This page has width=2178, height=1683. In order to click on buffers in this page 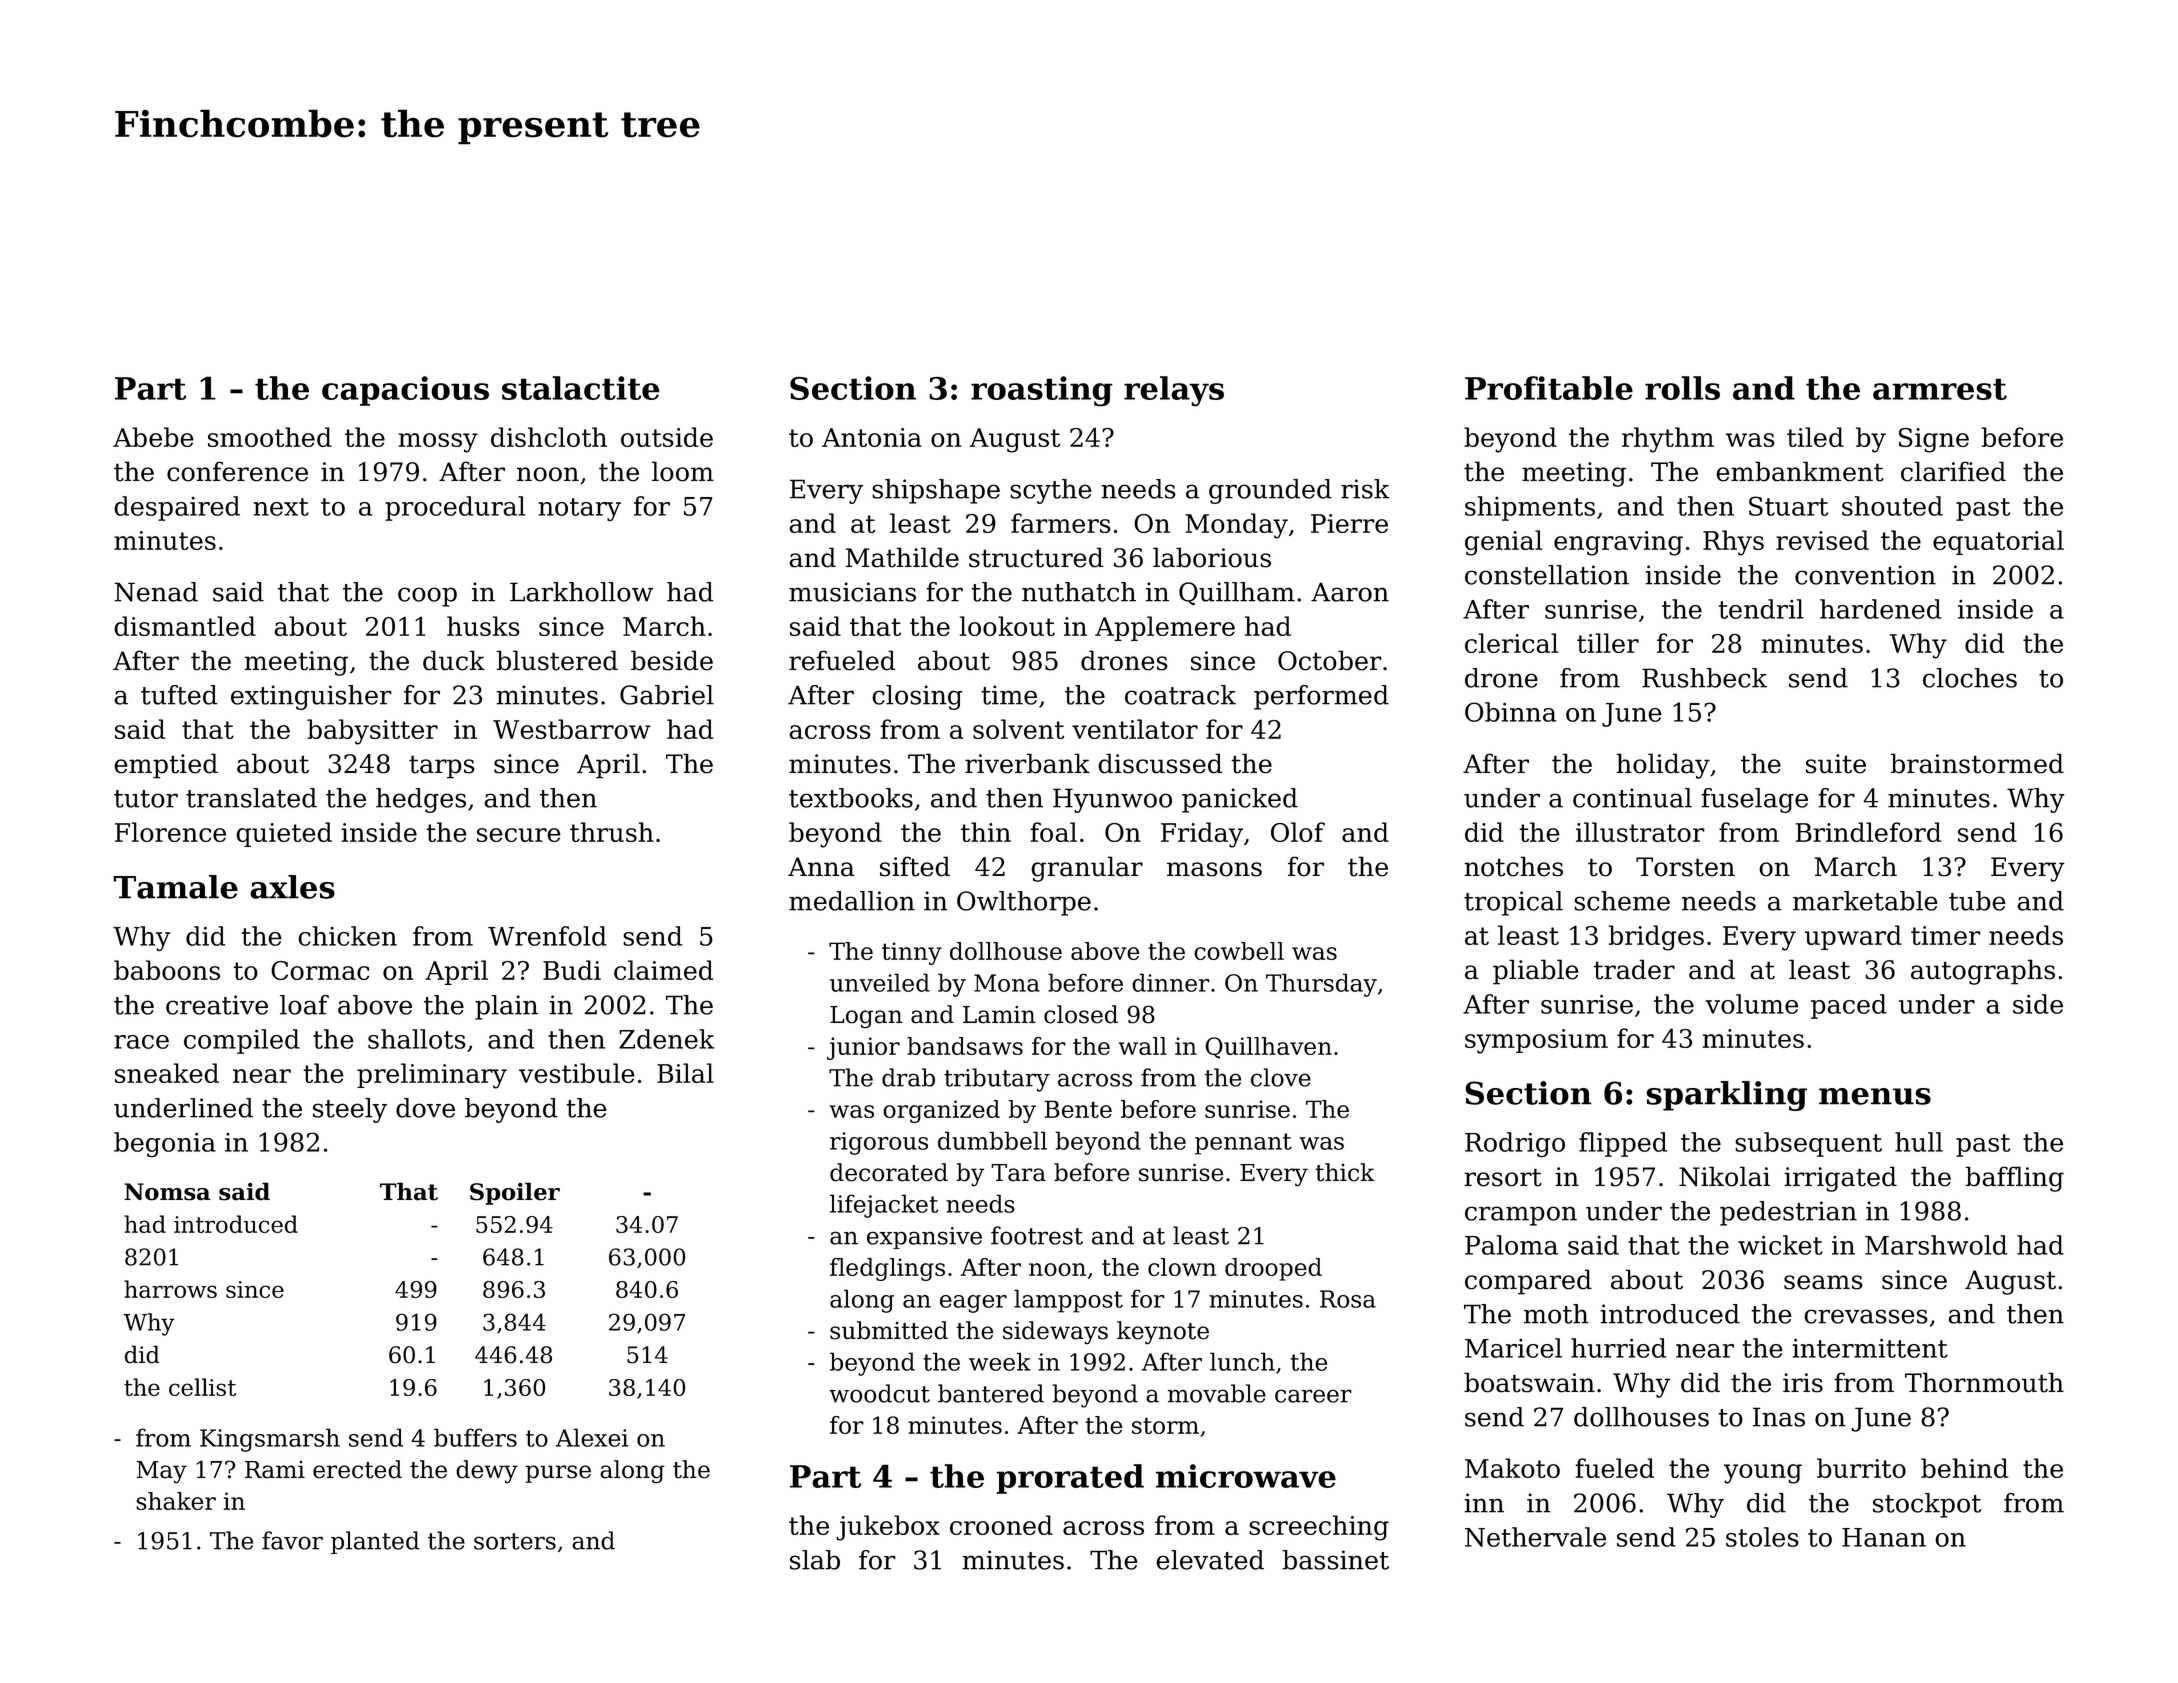, I will do `click(475, 1437)`.
